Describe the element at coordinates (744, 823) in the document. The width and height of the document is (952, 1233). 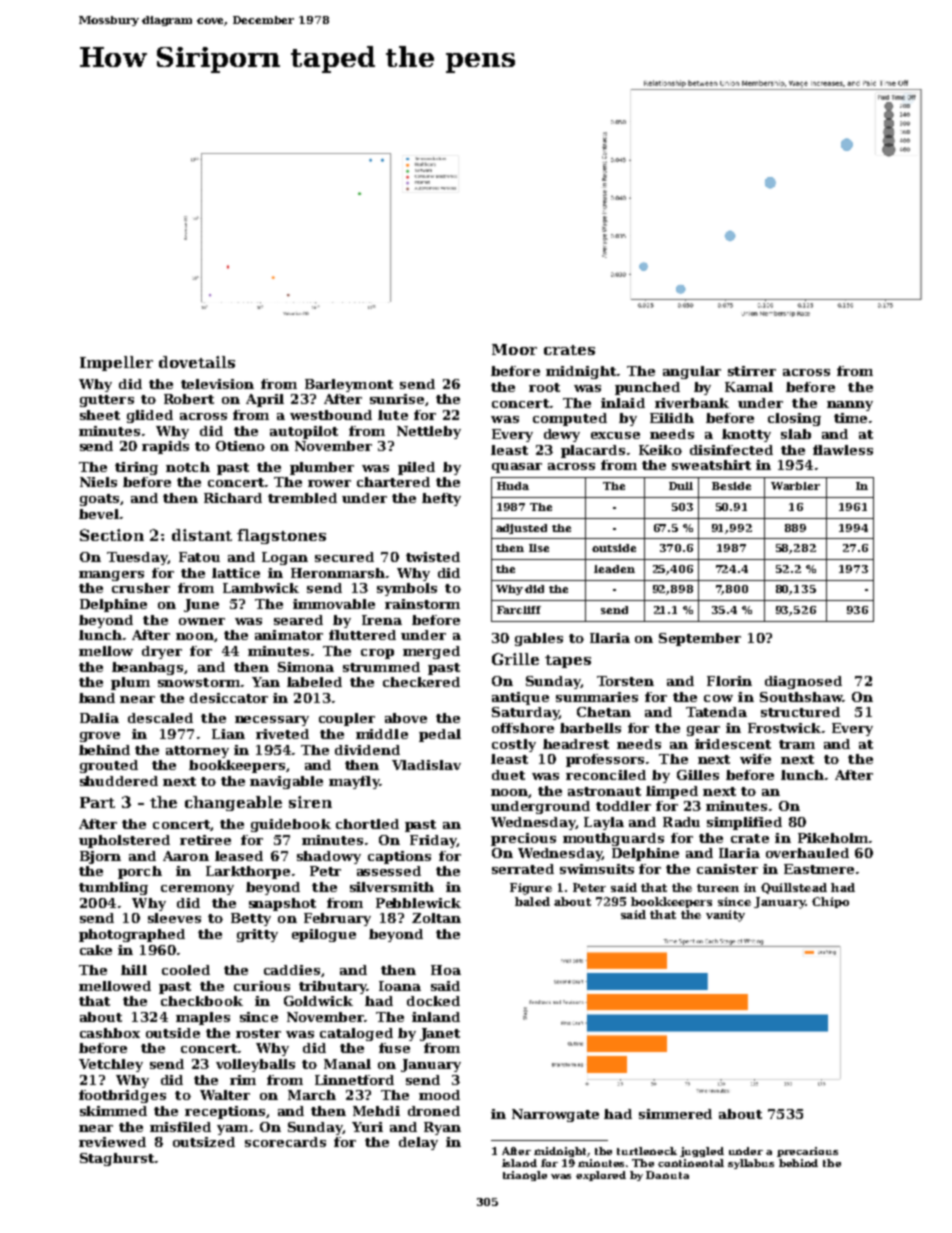
I see `simplified` at that location.
